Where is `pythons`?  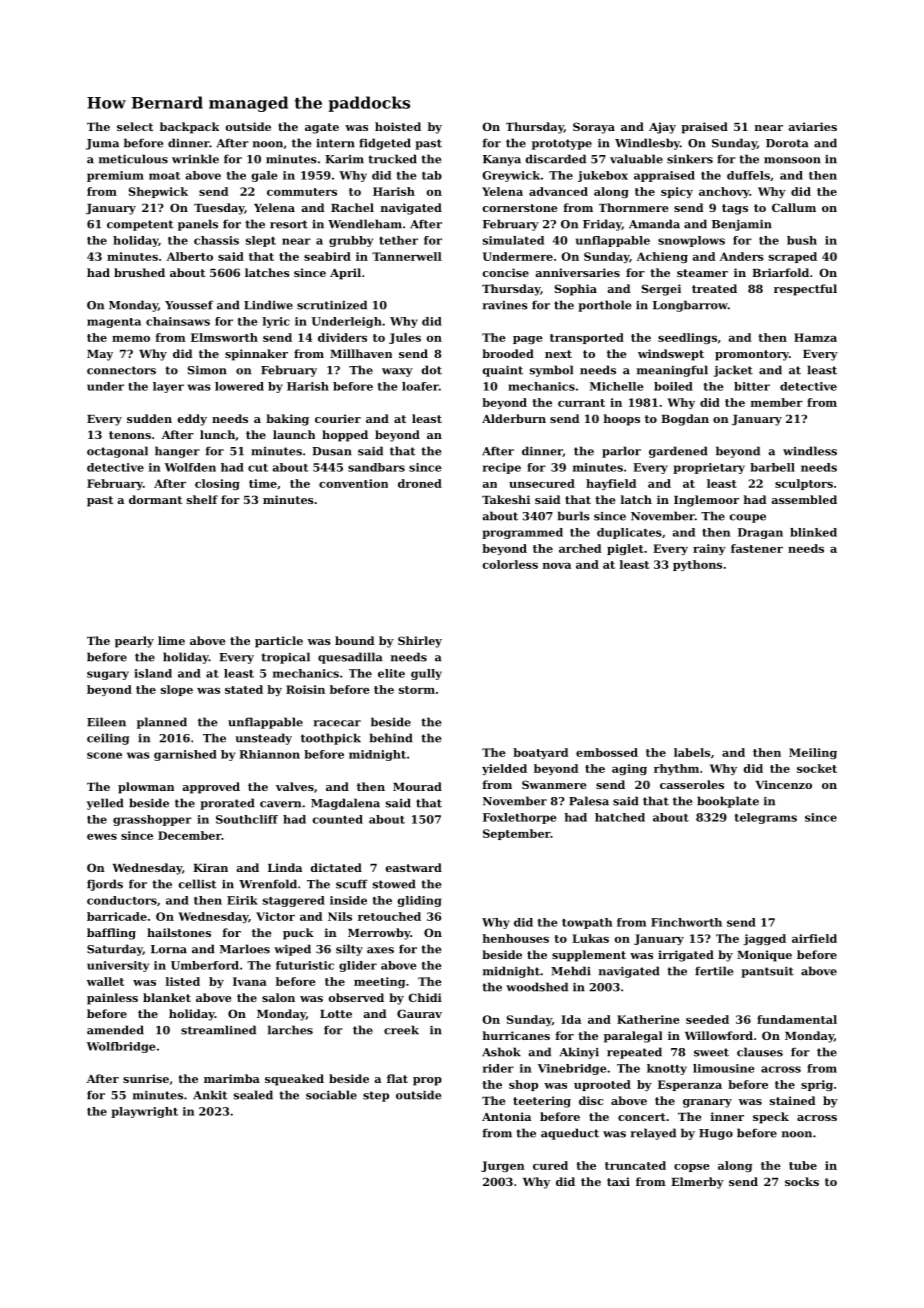 pythons is located at coordinates (697, 565).
